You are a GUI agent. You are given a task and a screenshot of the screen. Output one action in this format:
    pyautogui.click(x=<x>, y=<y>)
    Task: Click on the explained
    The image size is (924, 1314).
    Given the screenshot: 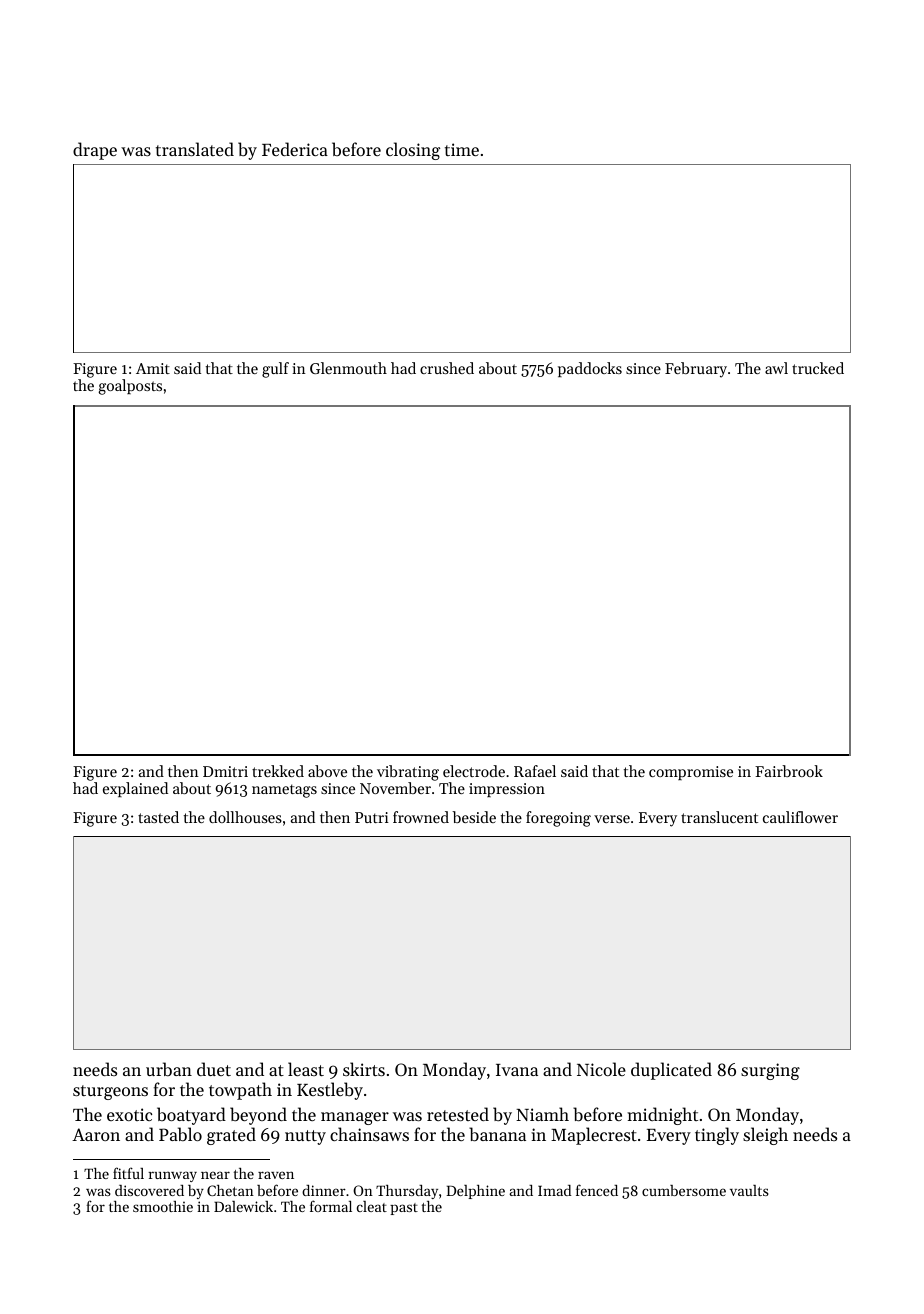 What is the action you would take?
    pyautogui.click(x=135, y=789)
